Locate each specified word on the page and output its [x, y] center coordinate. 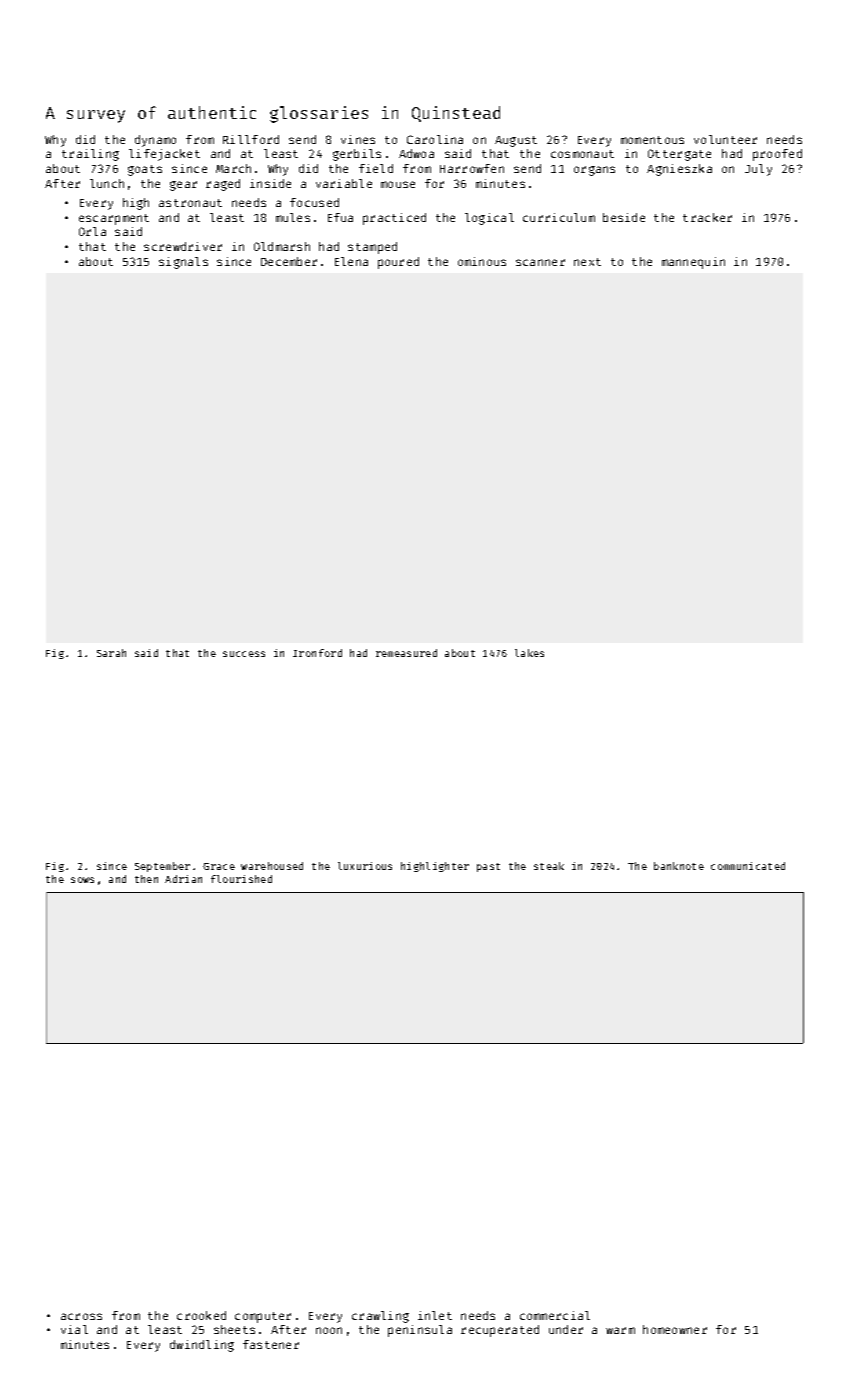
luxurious [365, 866]
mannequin [693, 263]
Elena [351, 261]
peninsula [420, 1331]
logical [489, 219]
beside [624, 217]
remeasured [406, 653]
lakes [529, 653]
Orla [92, 231]
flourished [241, 879]
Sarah [111, 653]
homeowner [675, 1329]
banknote [679, 866]
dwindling [202, 1346]
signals [183, 263]
